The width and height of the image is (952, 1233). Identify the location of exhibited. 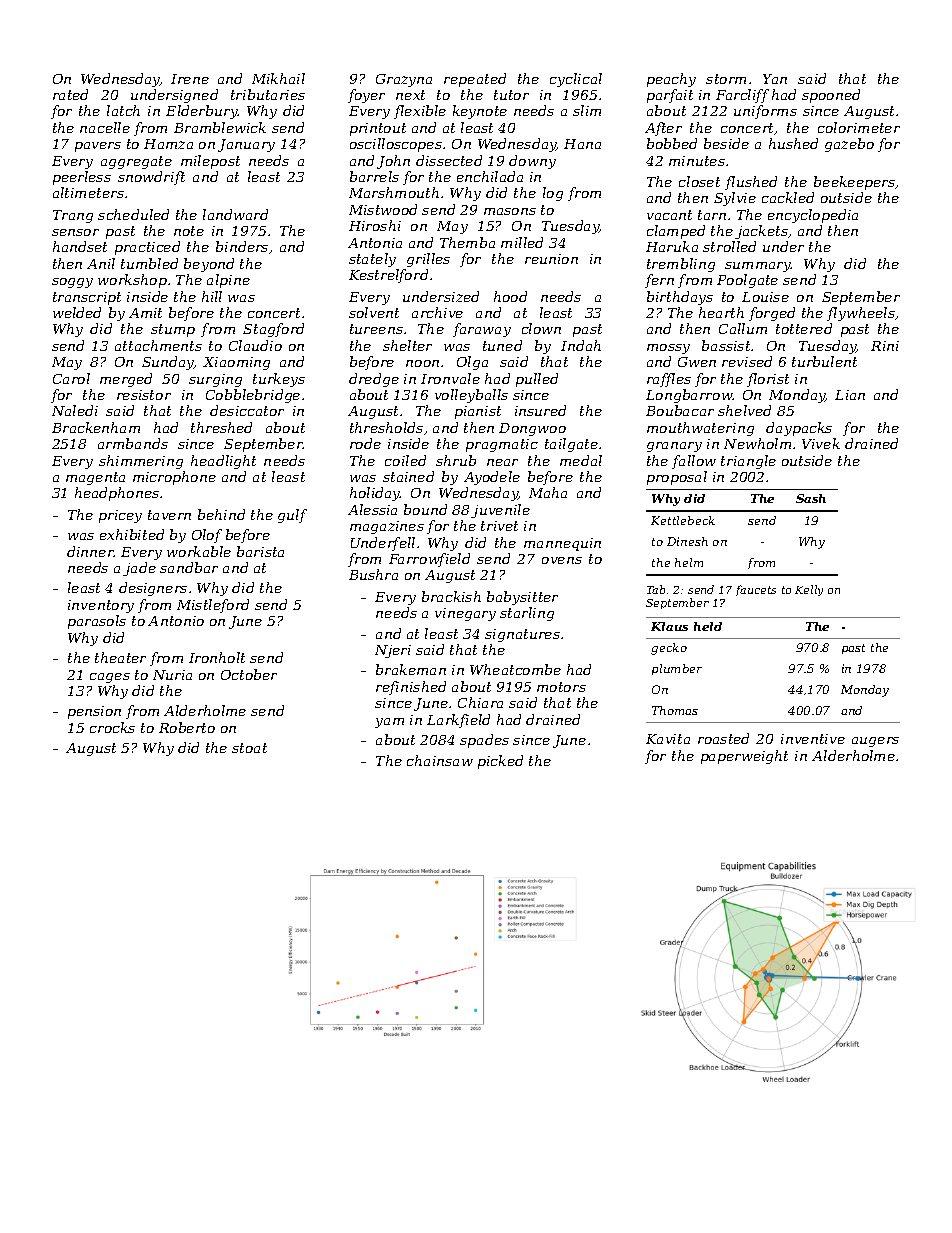
(132, 534).
